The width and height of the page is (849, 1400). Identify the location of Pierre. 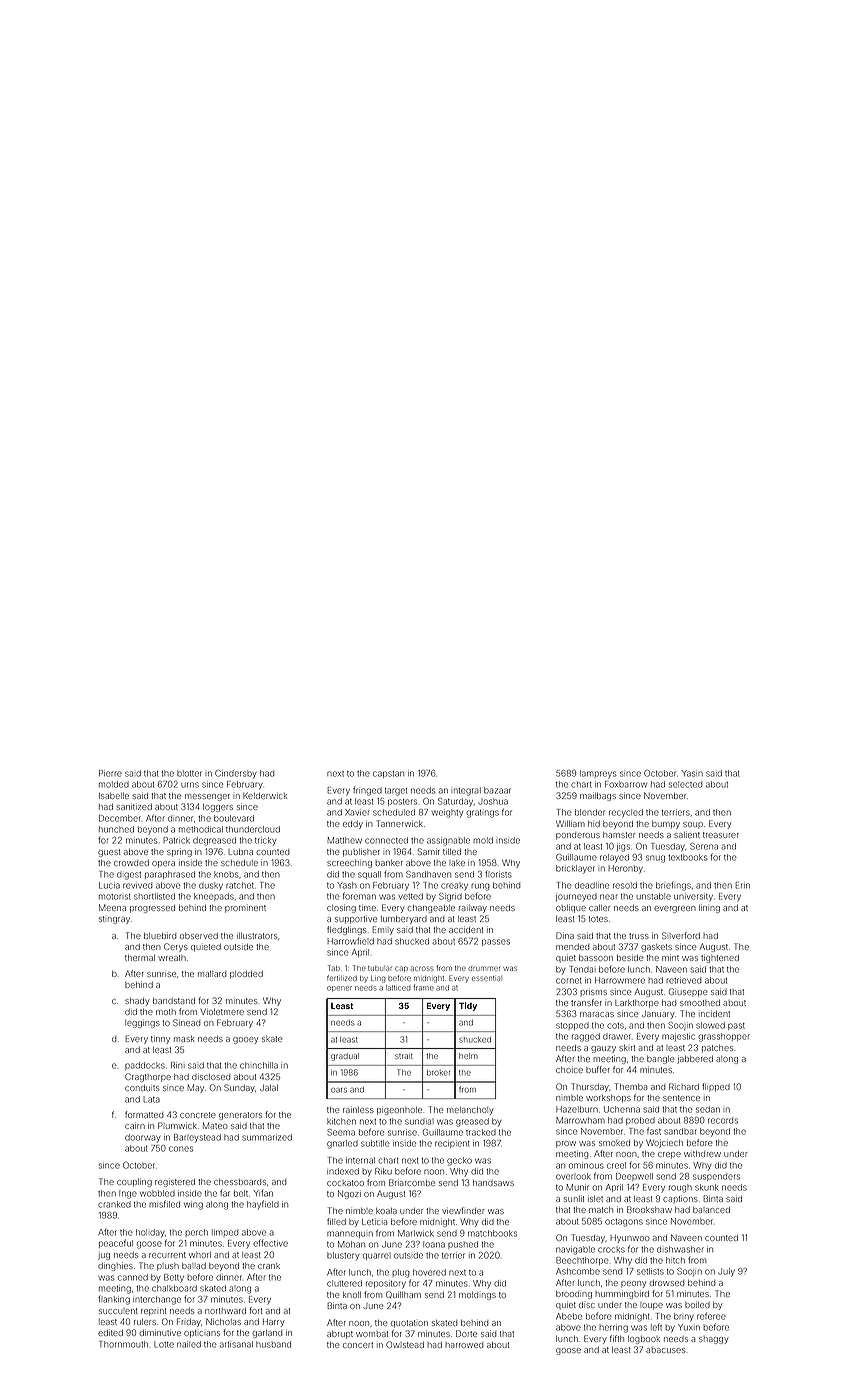
(110, 773).
